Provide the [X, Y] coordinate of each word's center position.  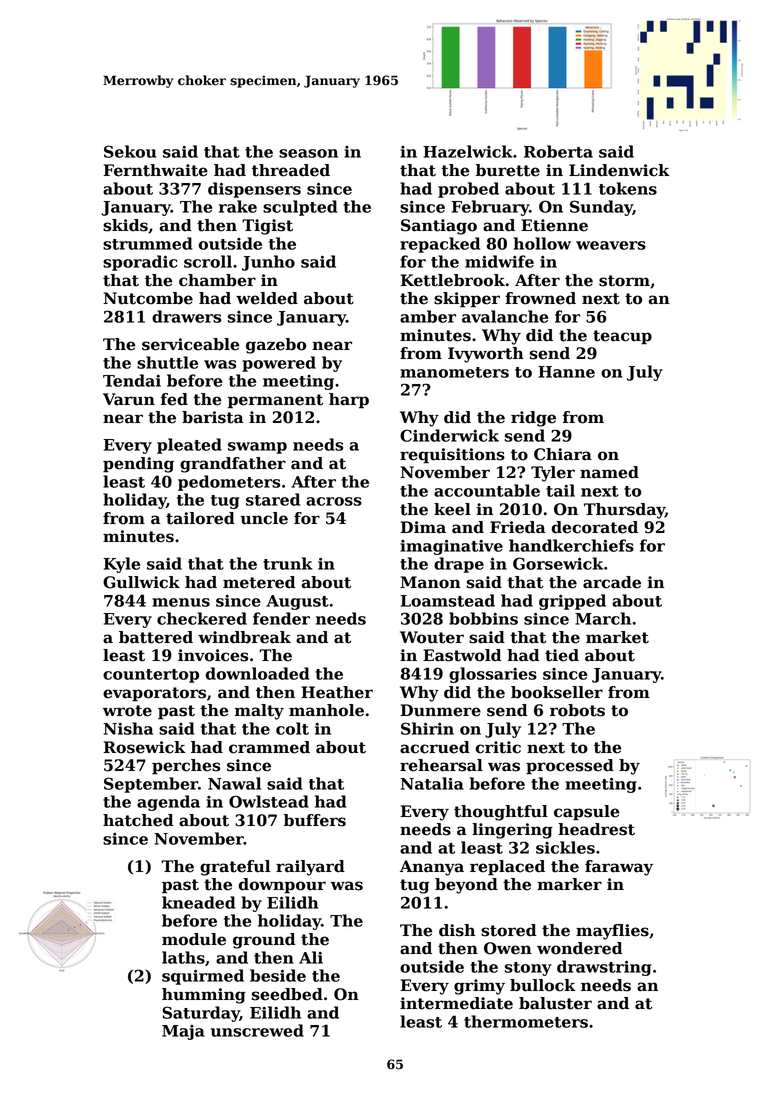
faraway [619, 868]
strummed [147, 243]
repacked [440, 245]
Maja [183, 1032]
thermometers [526, 1021]
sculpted [300, 208]
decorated [595, 527]
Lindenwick [619, 170]
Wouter [432, 637]
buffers [315, 820]
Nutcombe [148, 298]
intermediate [456, 1003]
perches [186, 767]
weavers [611, 245]
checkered [202, 618]
